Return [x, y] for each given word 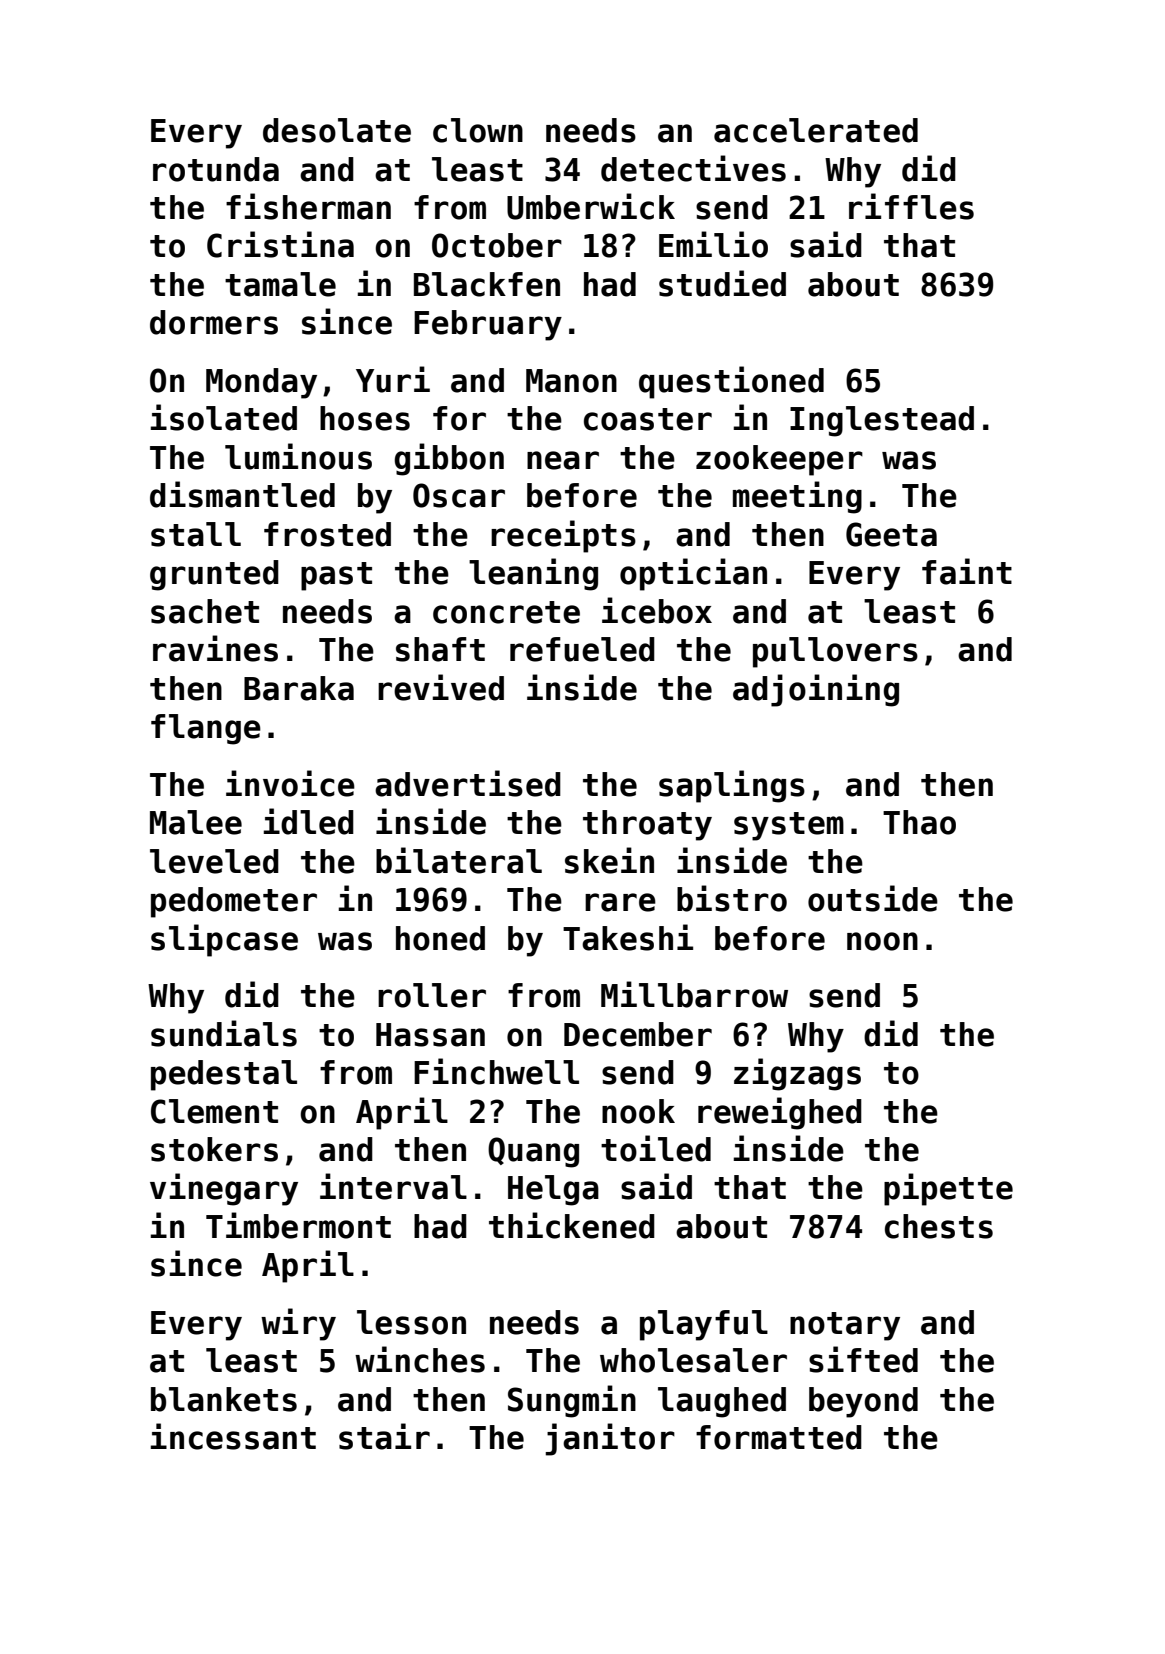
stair [384, 1436]
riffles [911, 206]
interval [393, 1186]
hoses [365, 418]
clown [478, 130]
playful [704, 1325]
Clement [214, 1111]
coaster [648, 419]
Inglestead [882, 421]
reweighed [780, 1113]
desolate [337, 130]
